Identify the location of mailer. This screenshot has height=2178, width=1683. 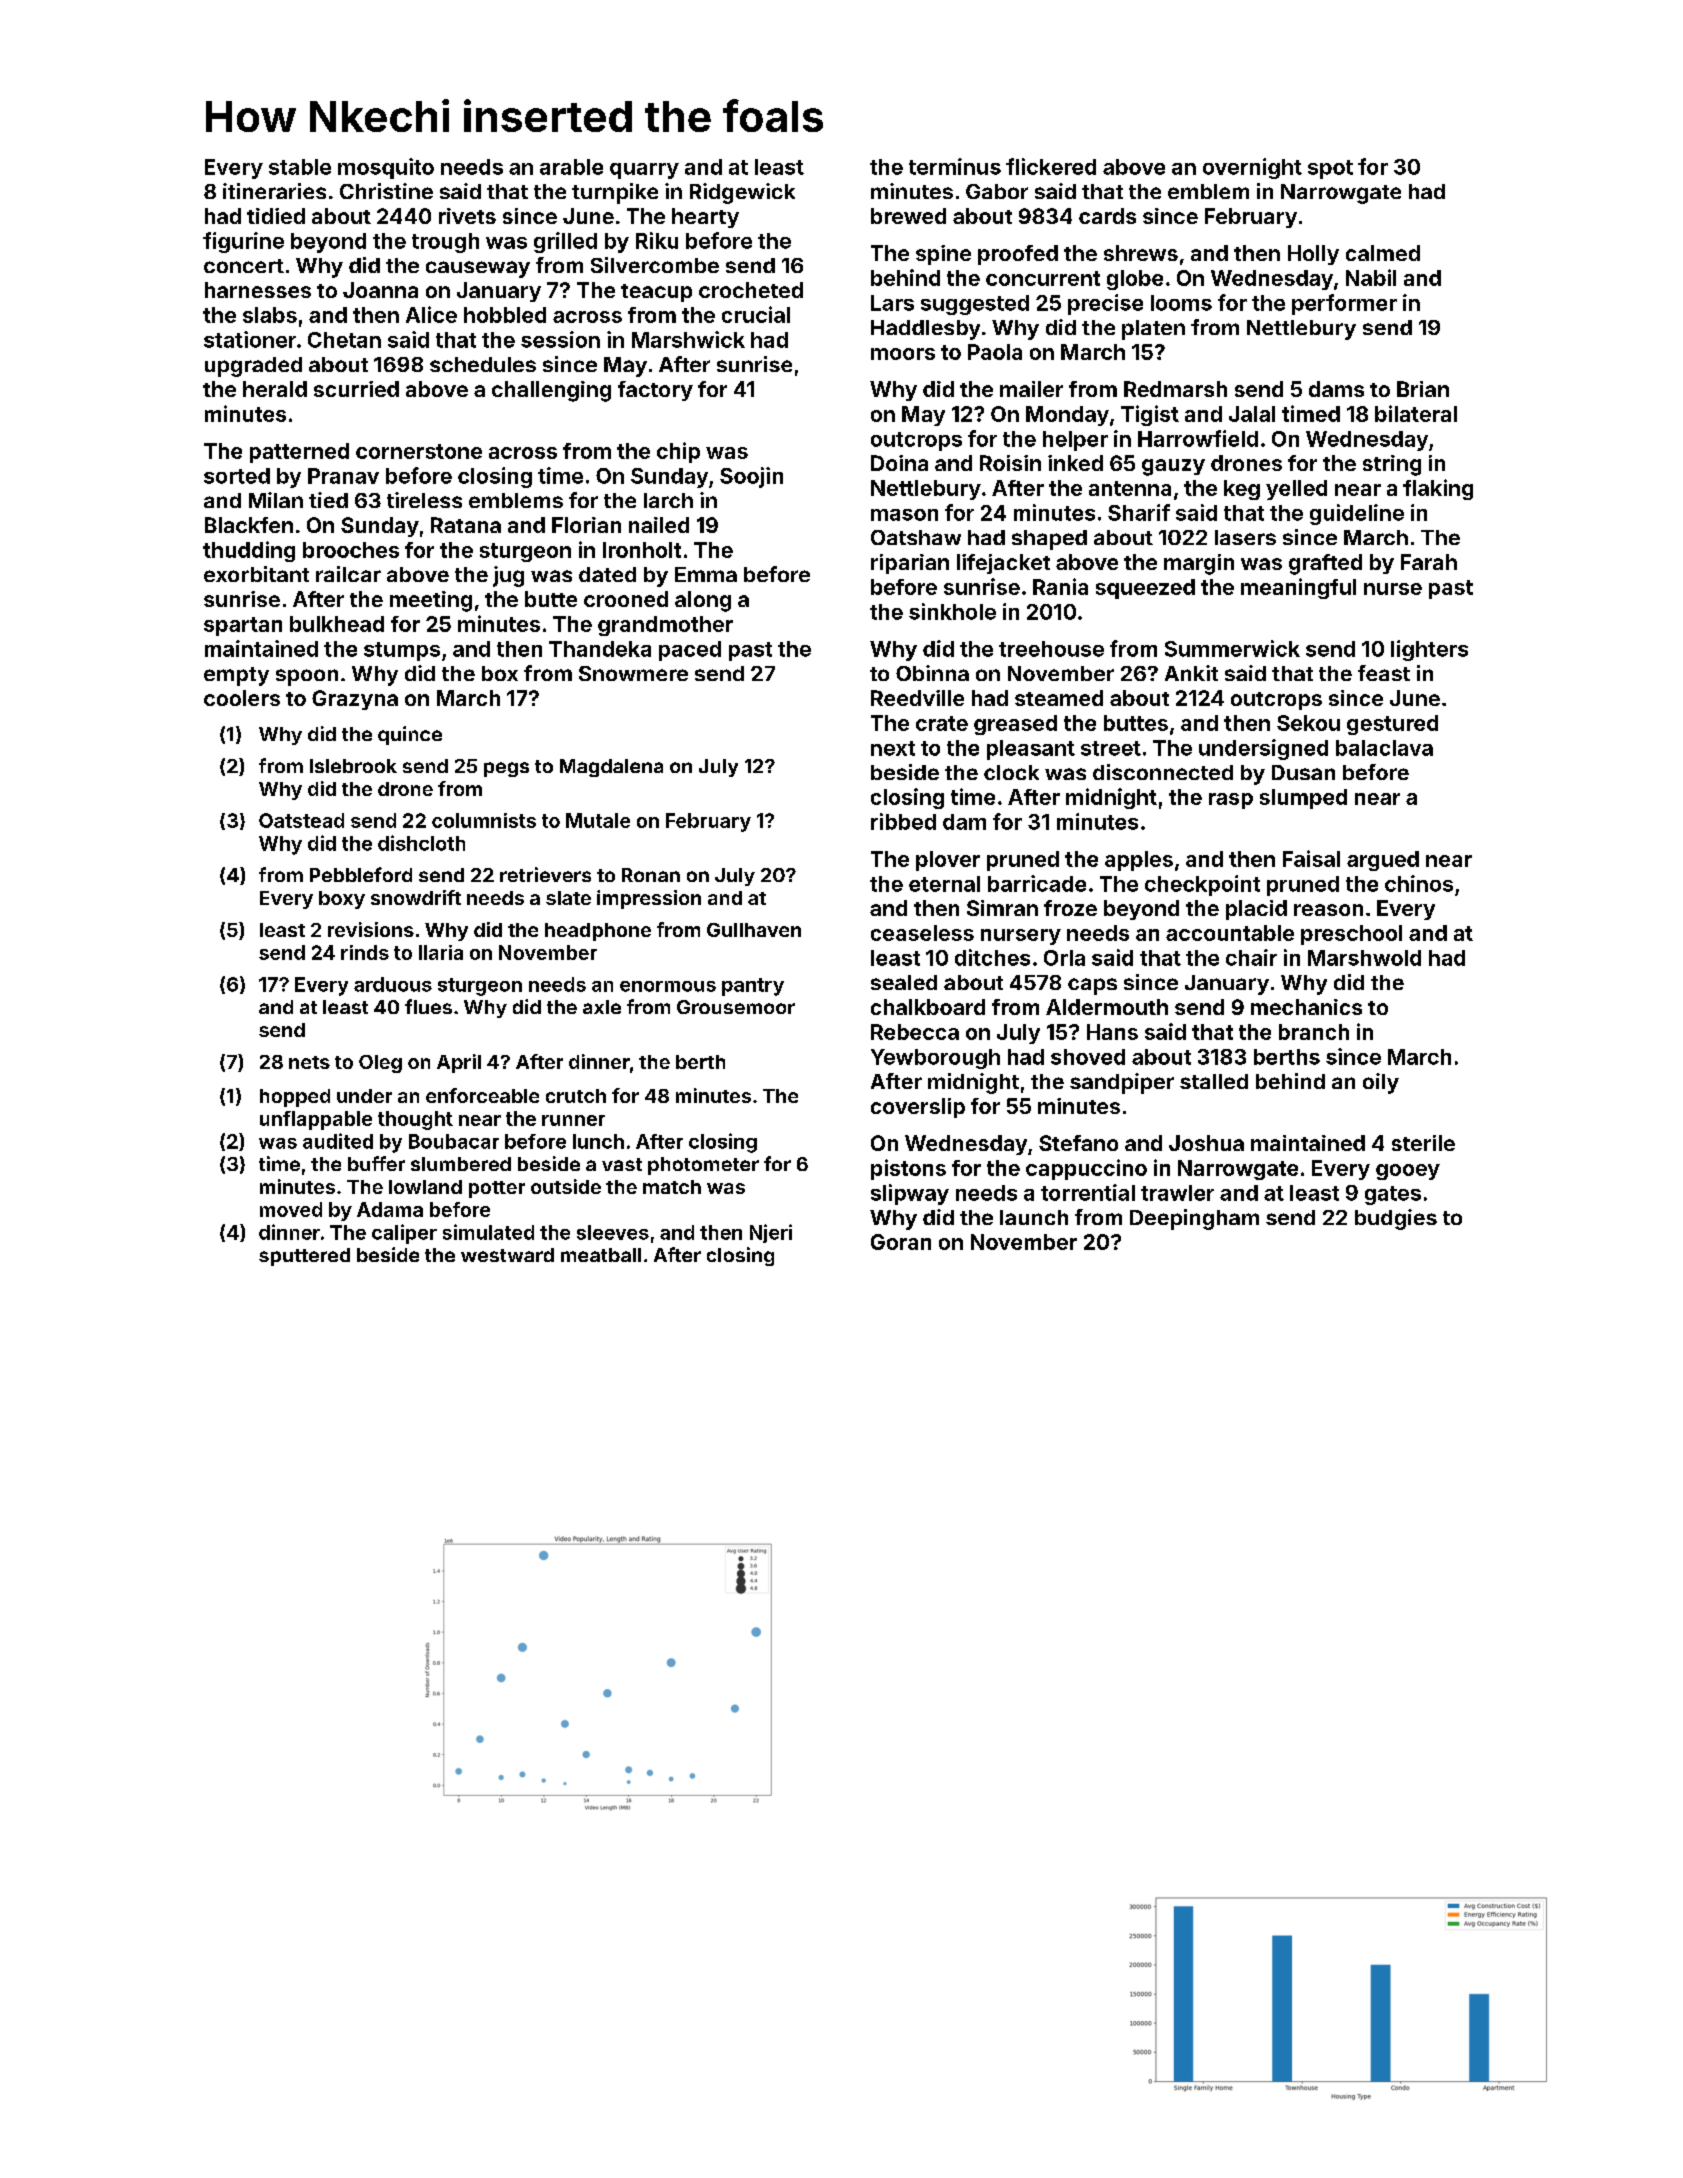
(1031, 389).
